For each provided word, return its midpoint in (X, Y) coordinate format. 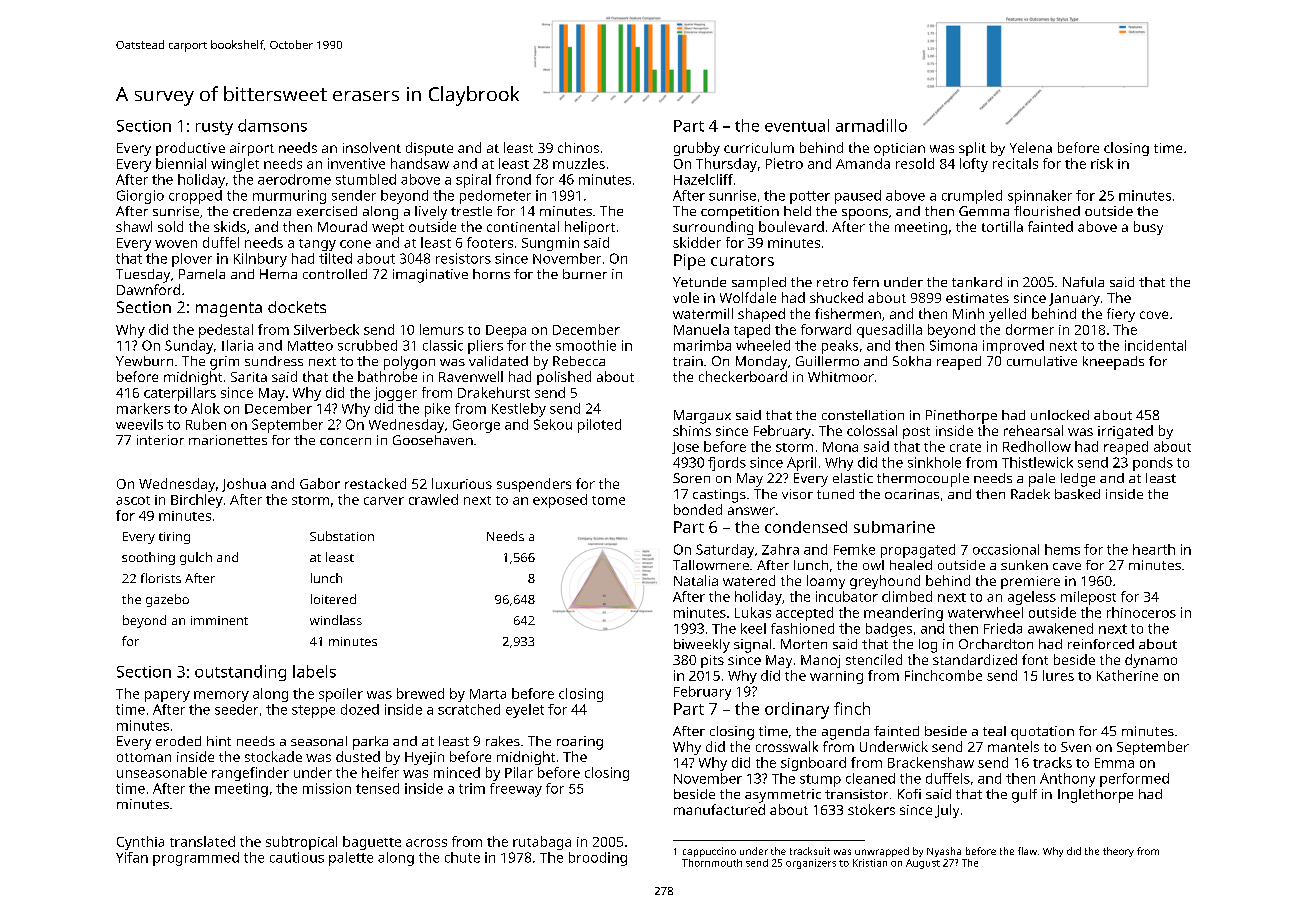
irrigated (1125, 432)
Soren (691, 478)
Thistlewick (1037, 462)
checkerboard (743, 376)
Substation (342, 536)
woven (176, 244)
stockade (273, 756)
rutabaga (542, 843)
